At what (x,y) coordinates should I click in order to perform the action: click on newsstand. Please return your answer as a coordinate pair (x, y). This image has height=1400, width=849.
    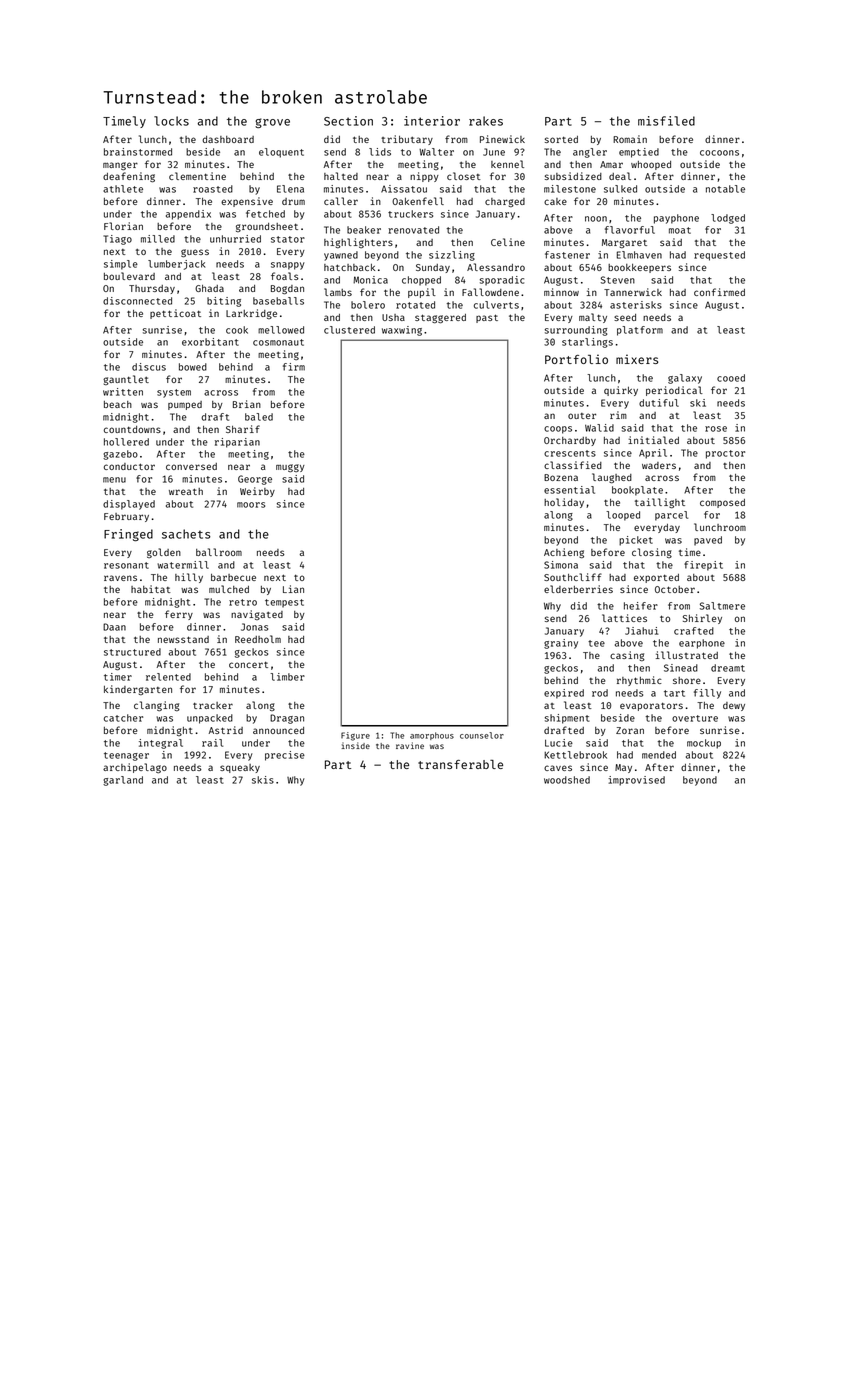
    Looking at the image, I should click on (183, 639).
